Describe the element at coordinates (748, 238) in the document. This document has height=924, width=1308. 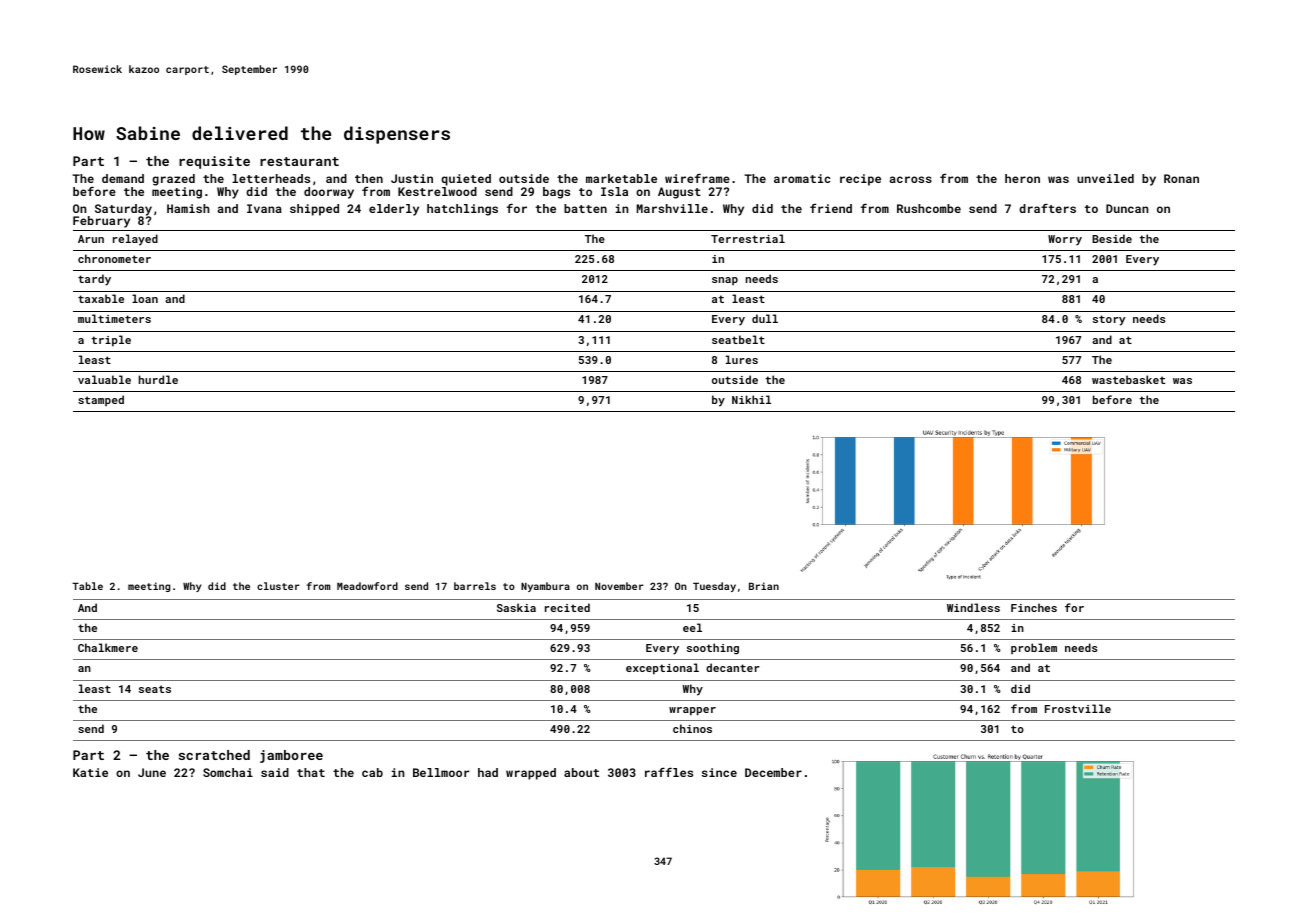
I see `Terrestrial` at that location.
